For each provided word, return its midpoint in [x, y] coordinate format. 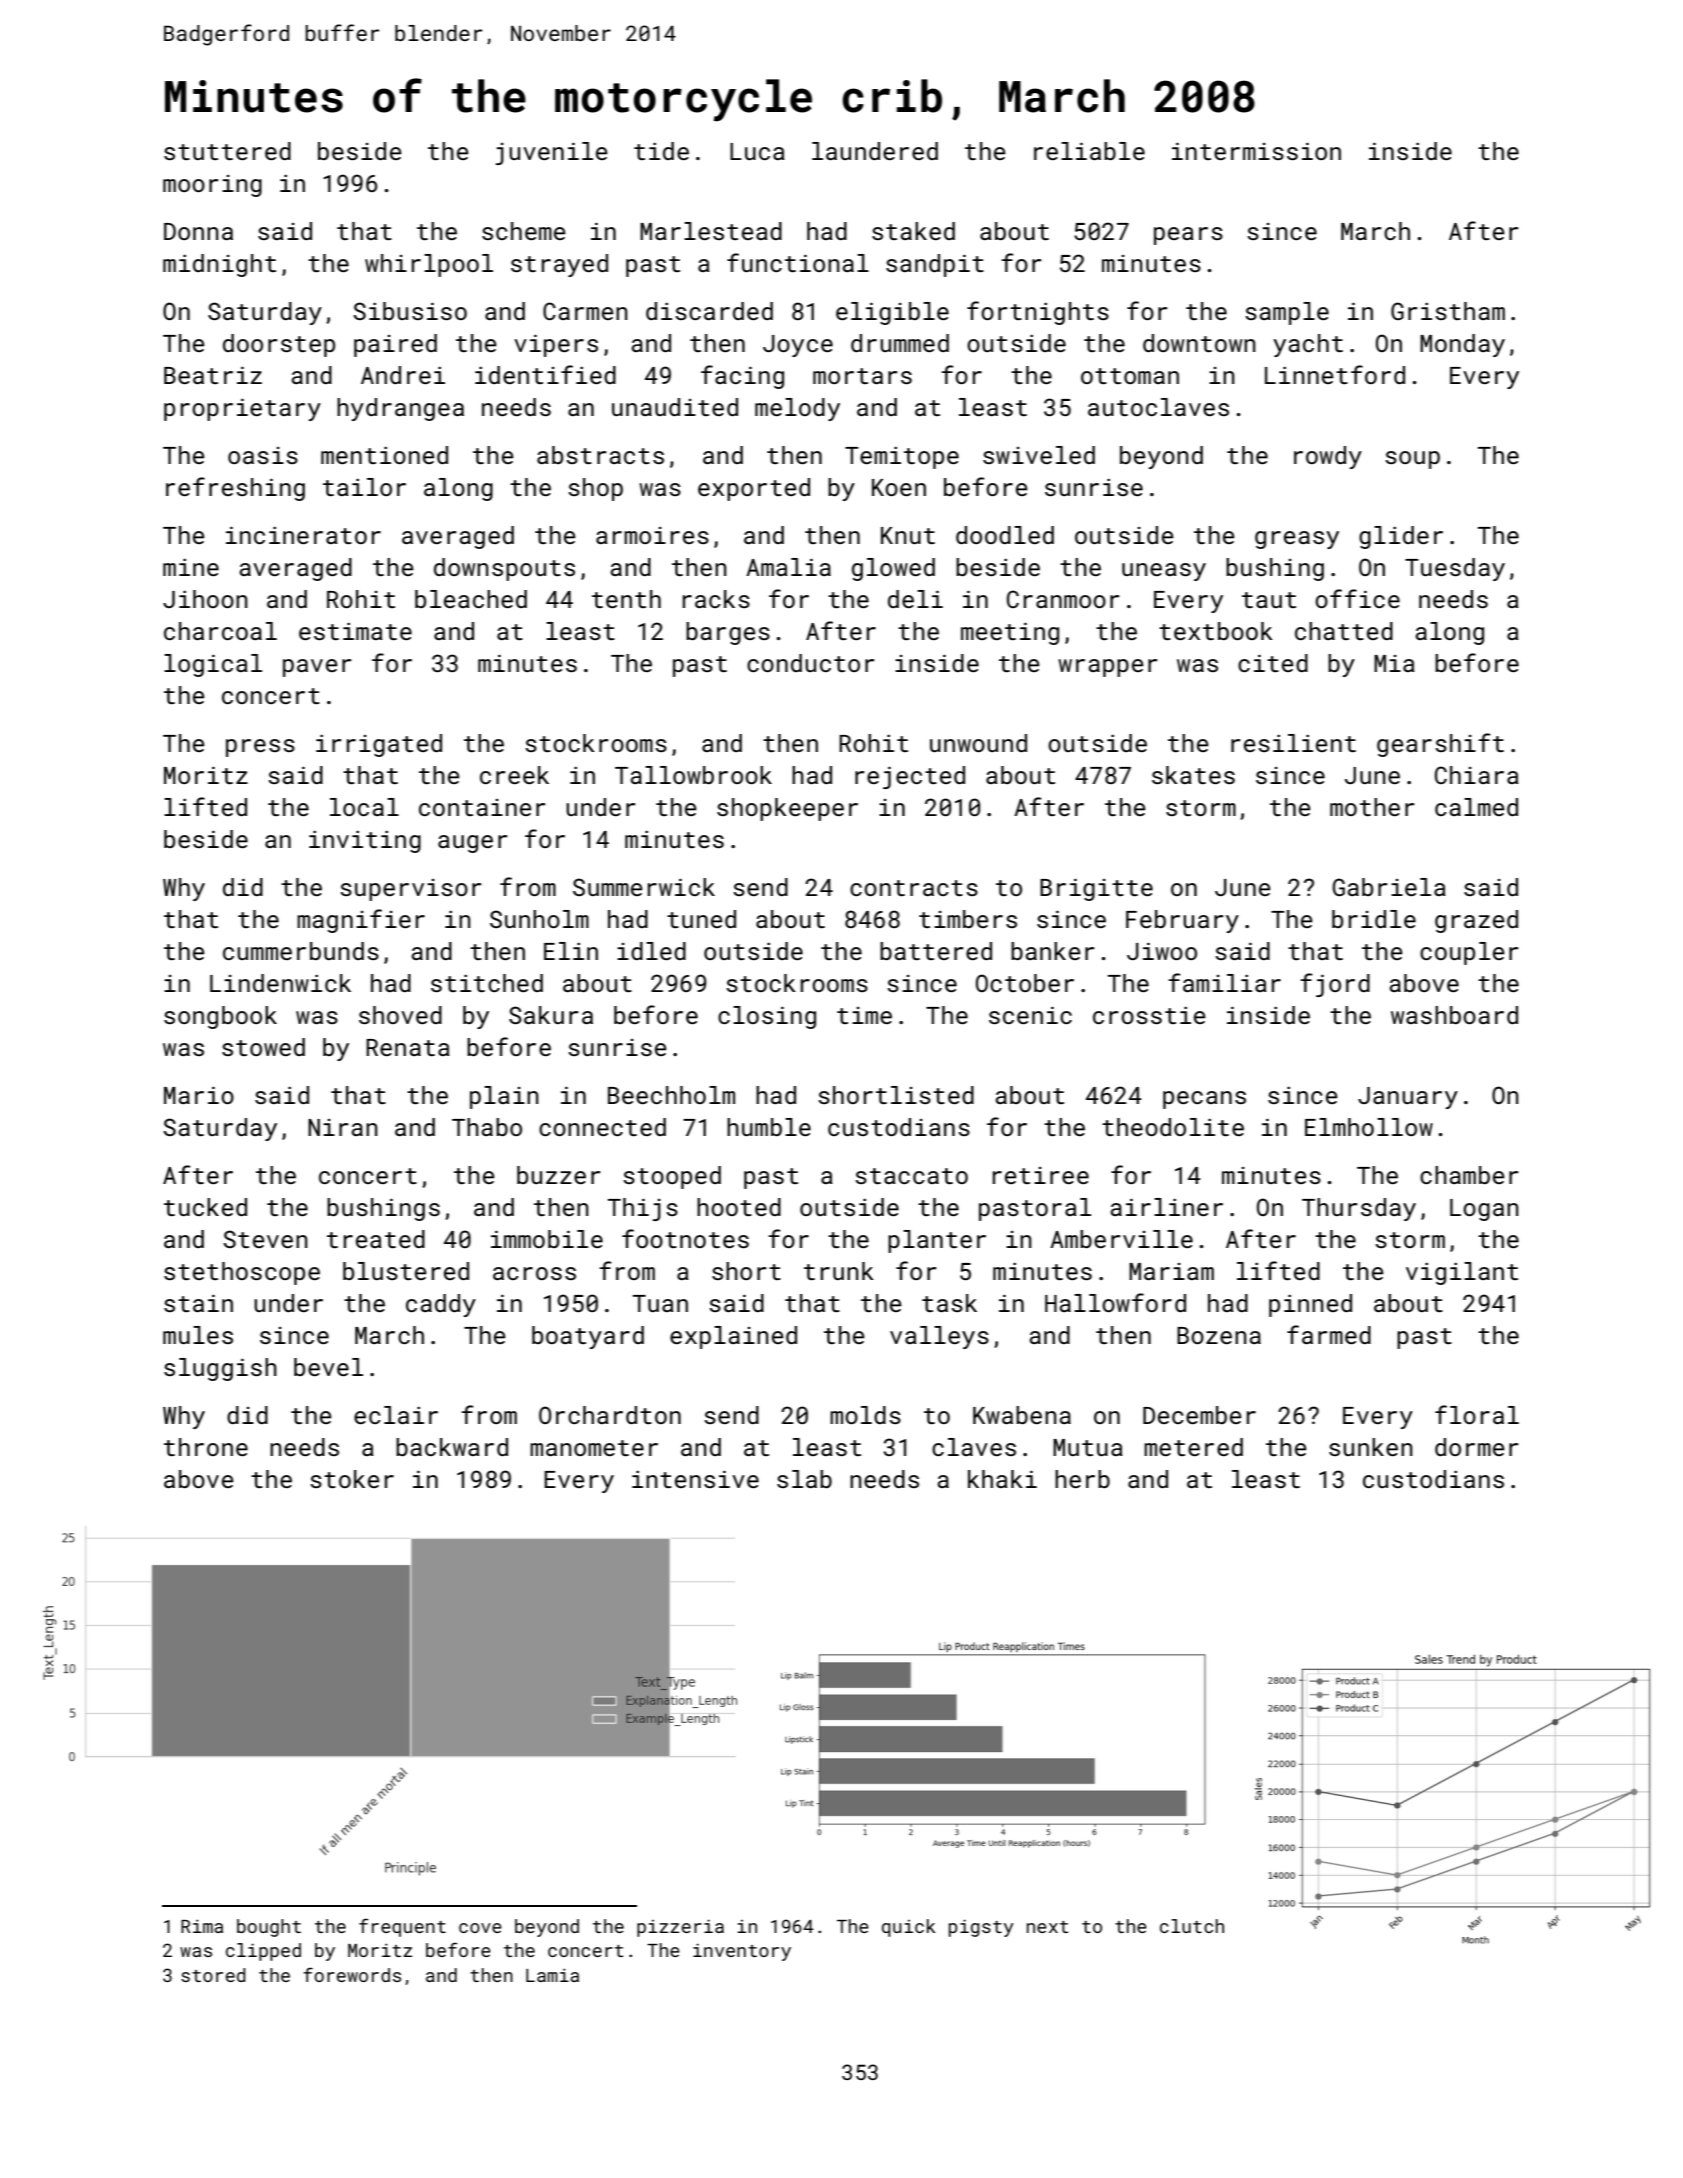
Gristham [1448, 311]
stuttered [227, 151]
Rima [202, 1926]
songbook [220, 1017]
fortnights [1038, 313]
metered [1193, 1447]
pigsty [981, 1928]
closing [767, 1017]
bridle [1374, 919]
